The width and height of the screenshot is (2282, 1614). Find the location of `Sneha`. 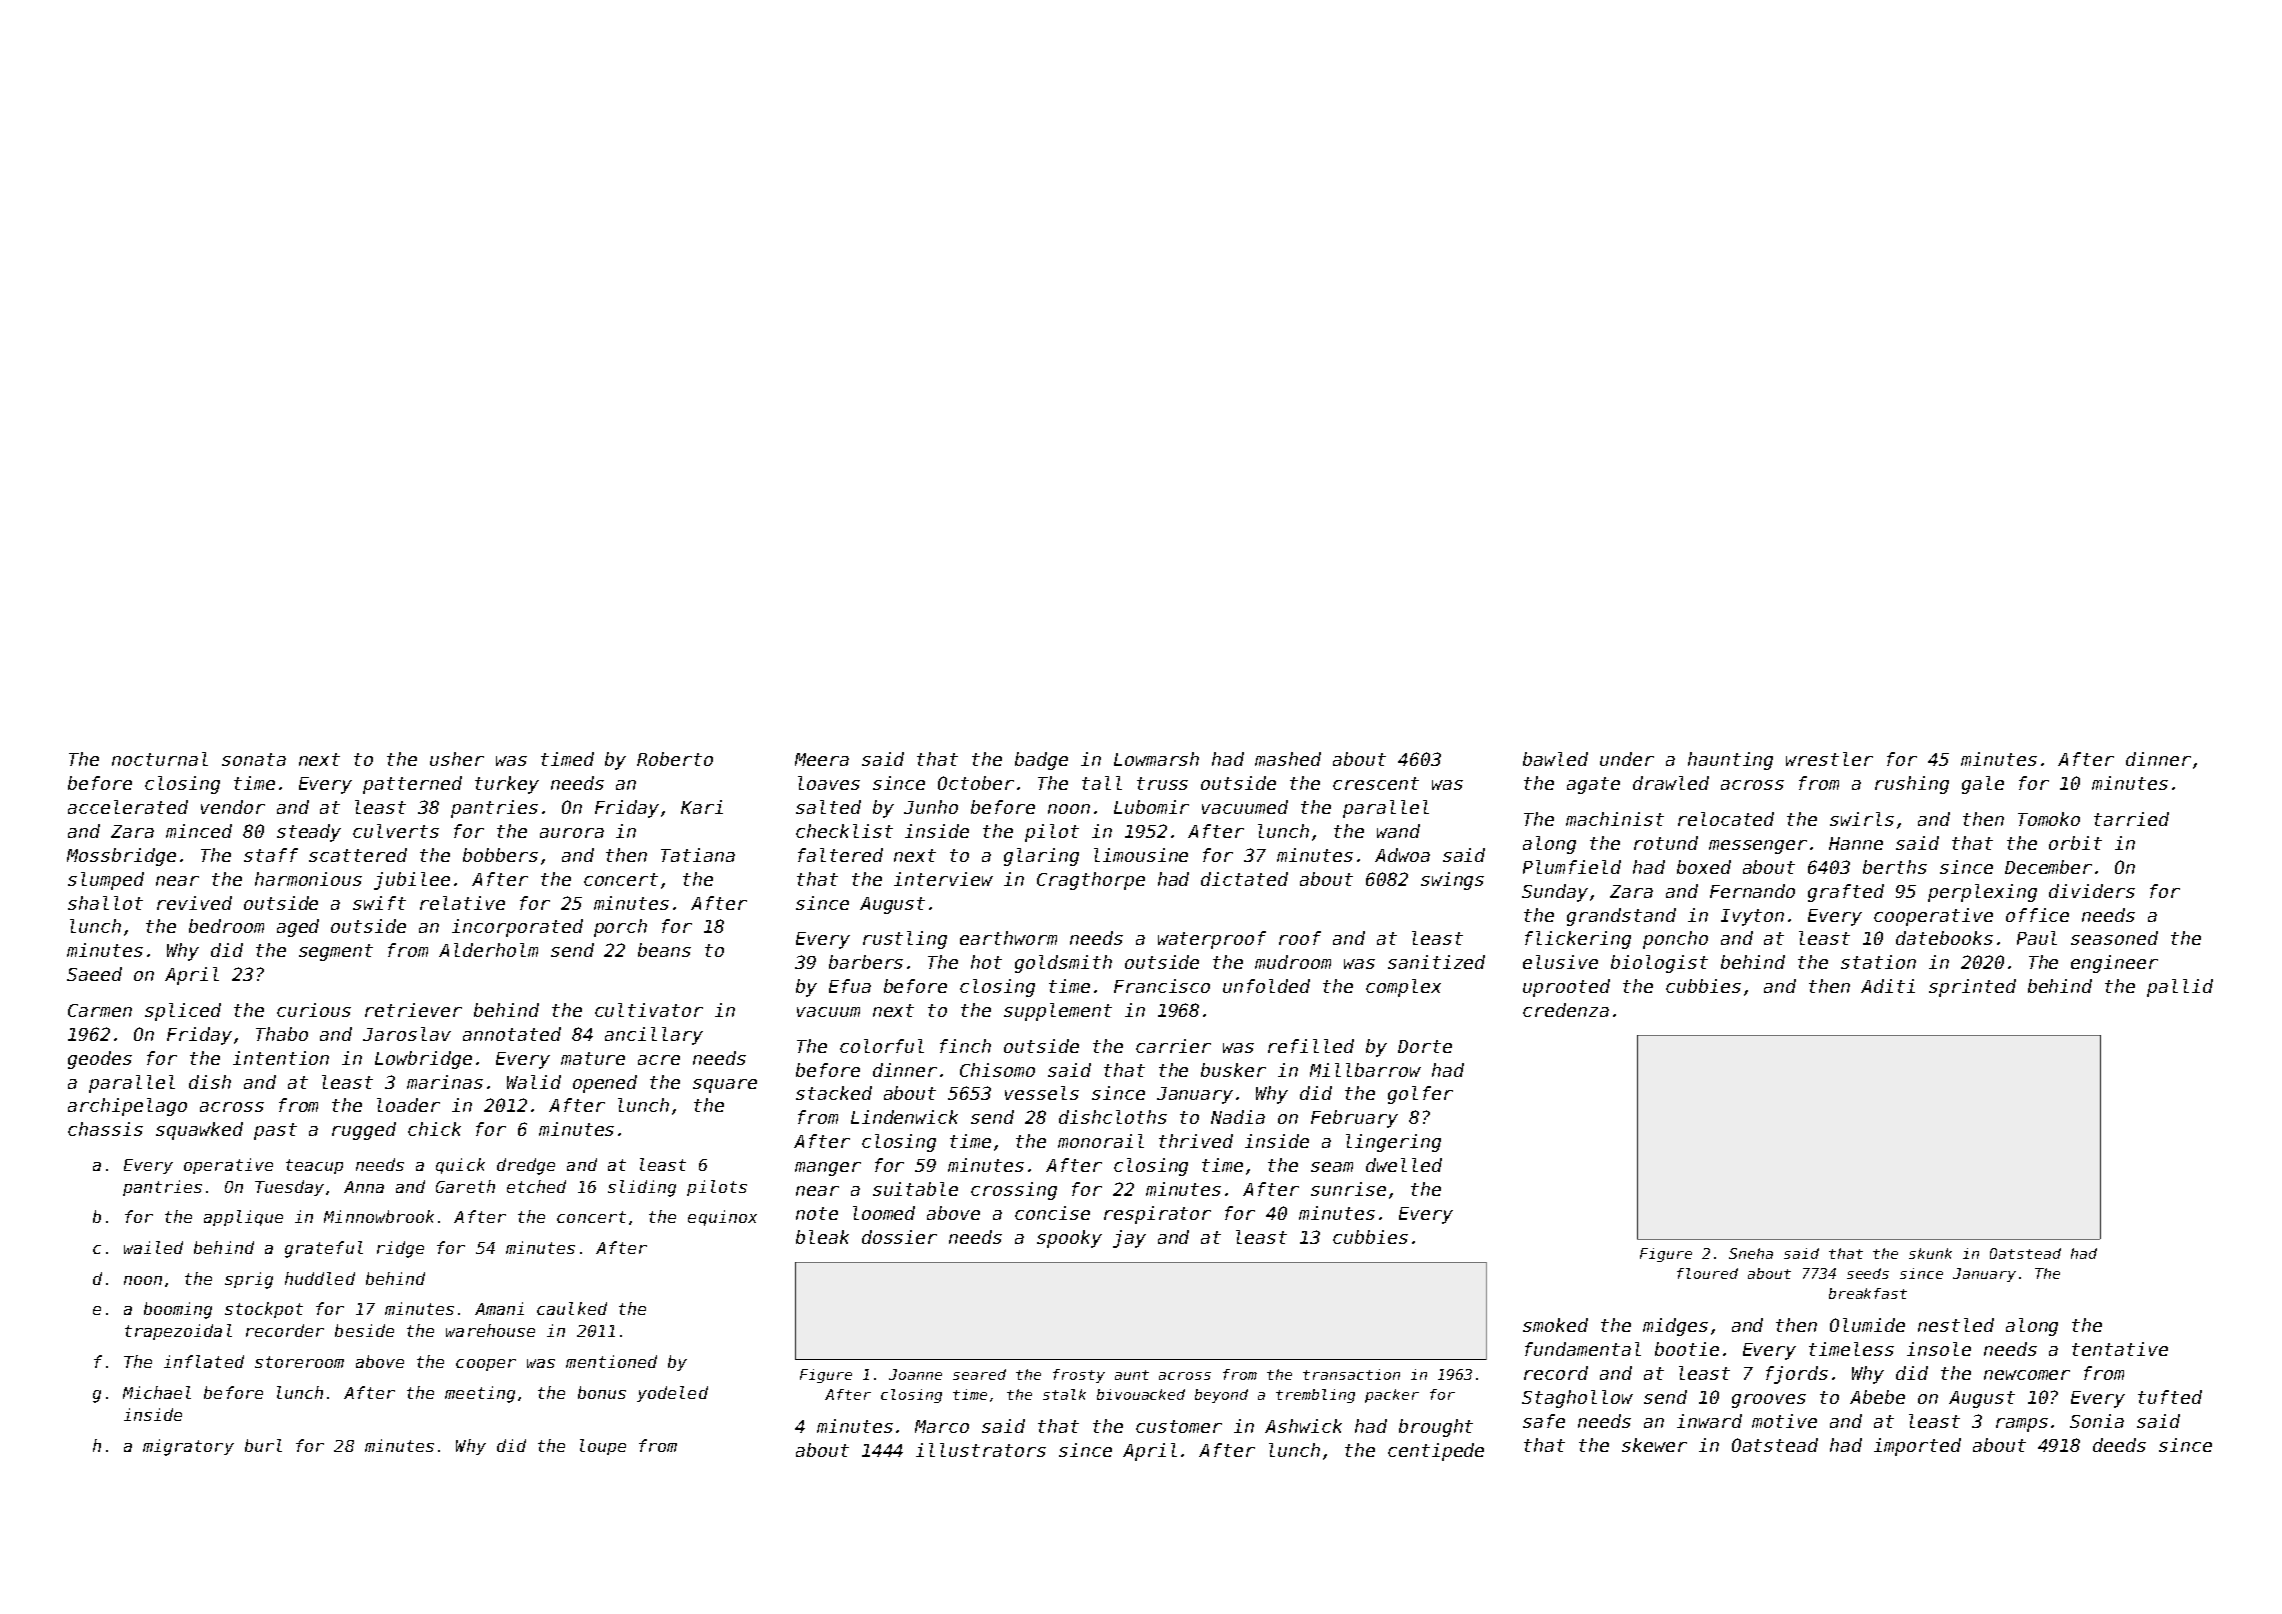

Sneha is located at coordinates (1751, 1253).
